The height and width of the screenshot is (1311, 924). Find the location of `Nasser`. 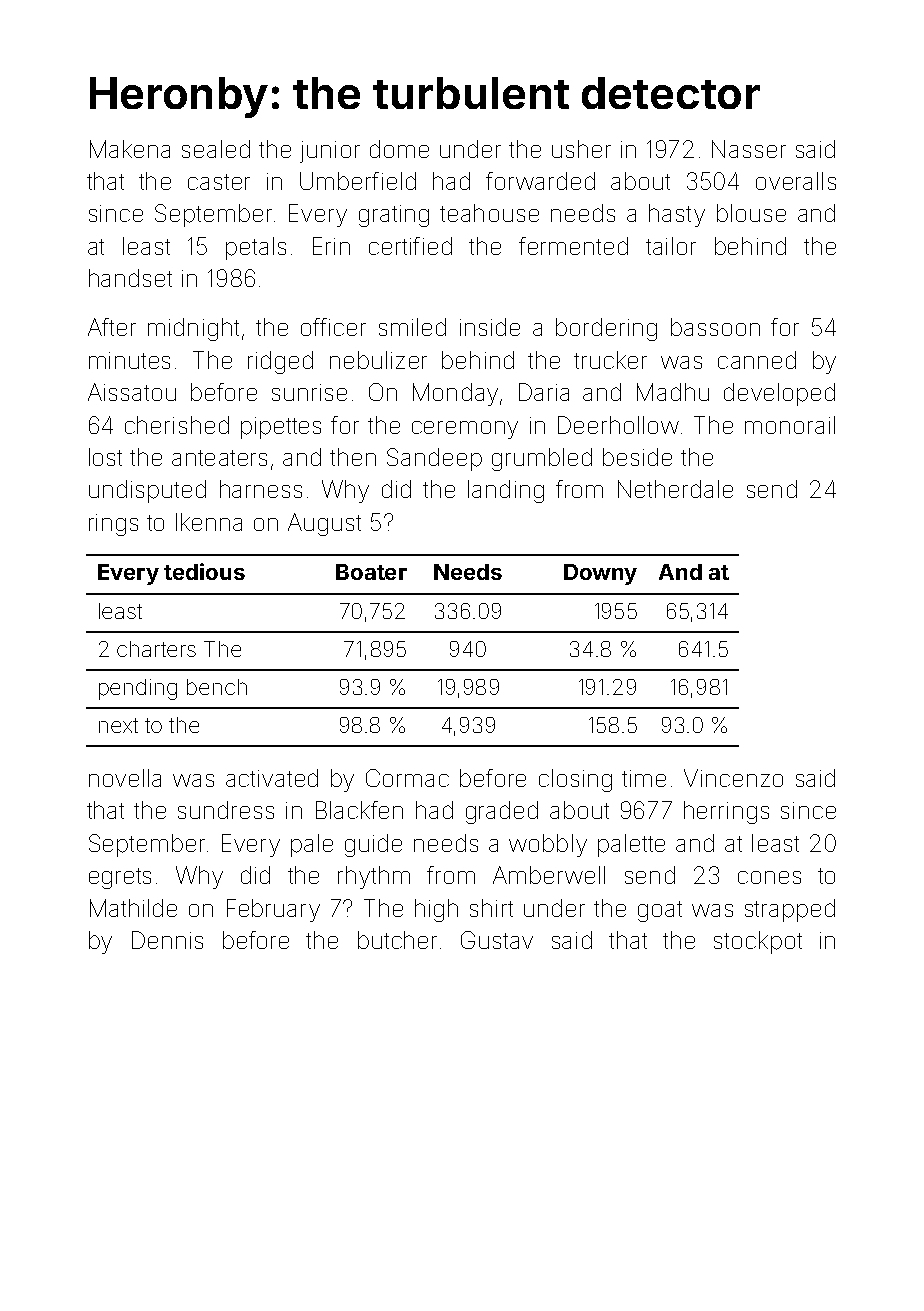

Nasser is located at coordinates (749, 149).
